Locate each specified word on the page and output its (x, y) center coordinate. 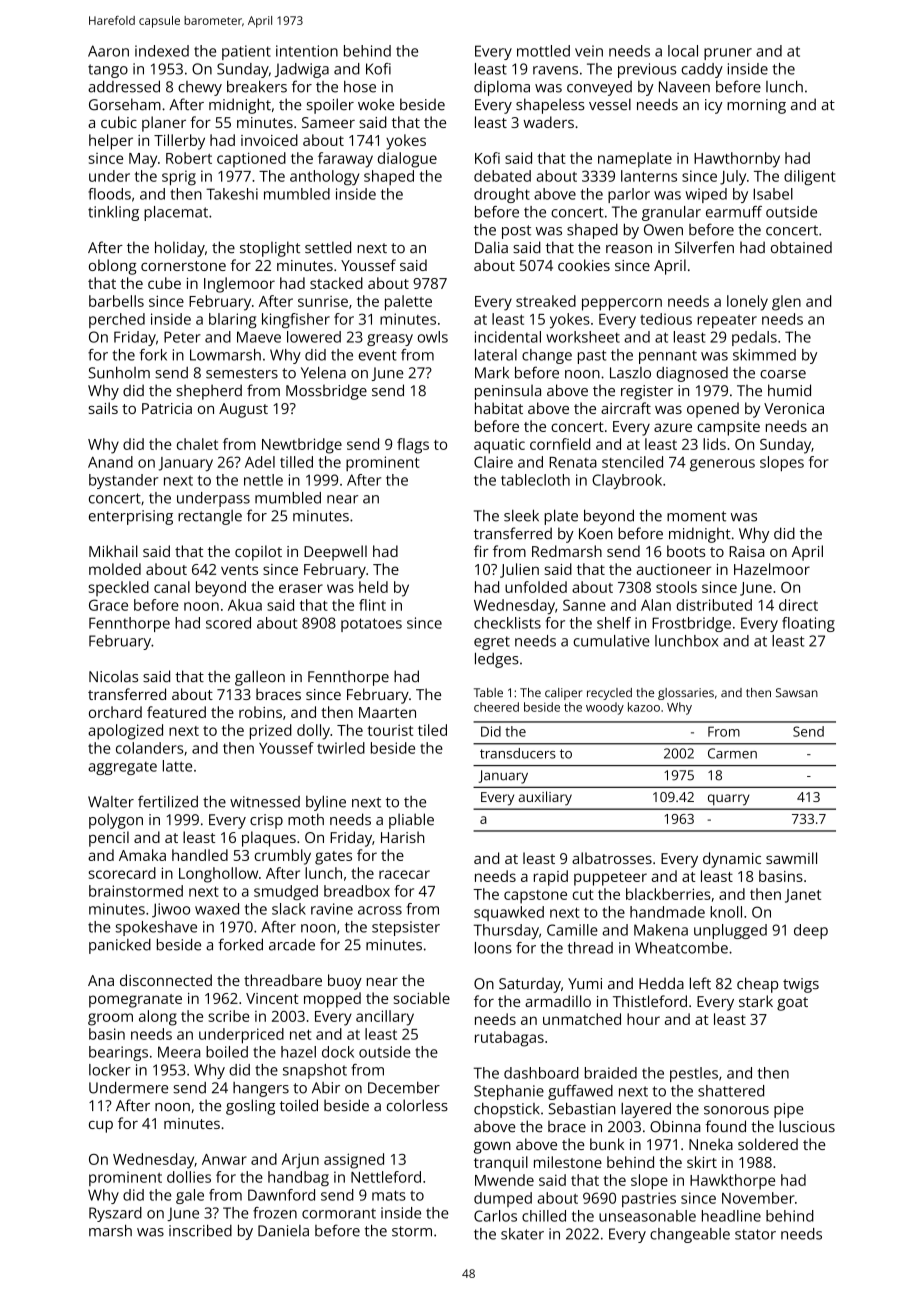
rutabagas (509, 1039)
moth (306, 819)
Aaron (108, 51)
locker (110, 1070)
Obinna (675, 1126)
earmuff (734, 212)
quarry (729, 800)
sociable (422, 998)
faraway (345, 160)
